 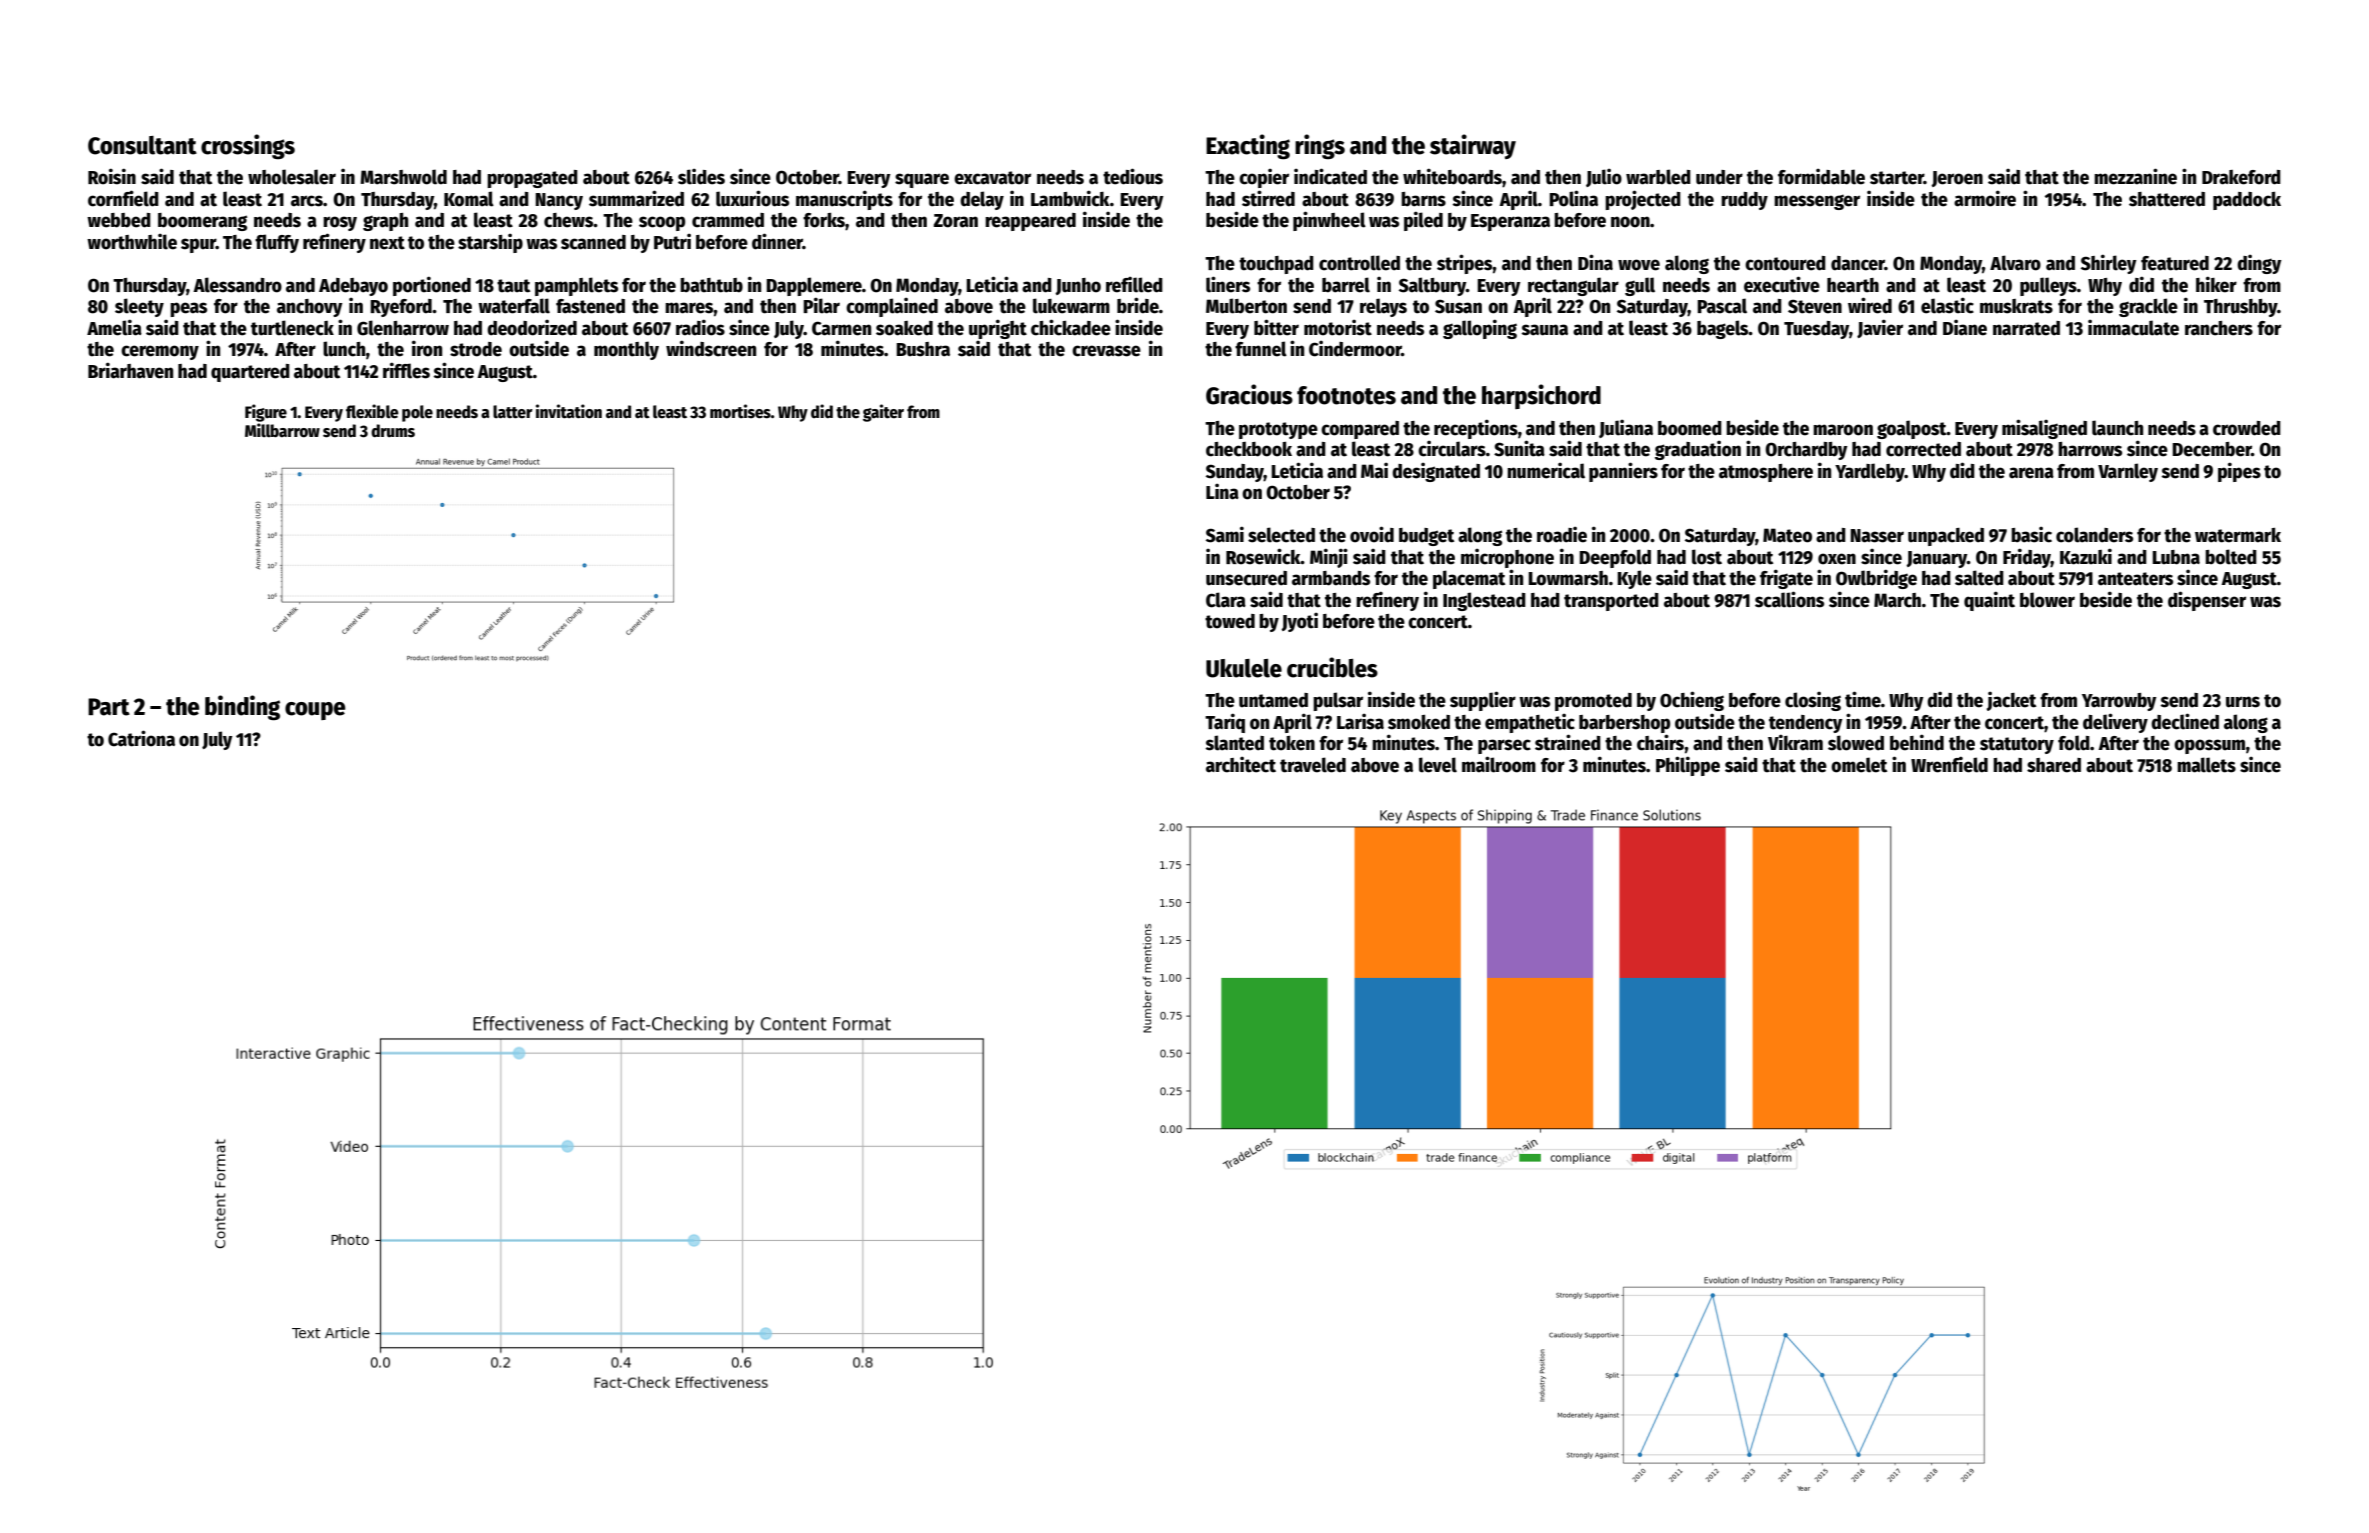 What do you see at coordinates (1562, 534) in the document?
I see `roadie` at bounding box center [1562, 534].
